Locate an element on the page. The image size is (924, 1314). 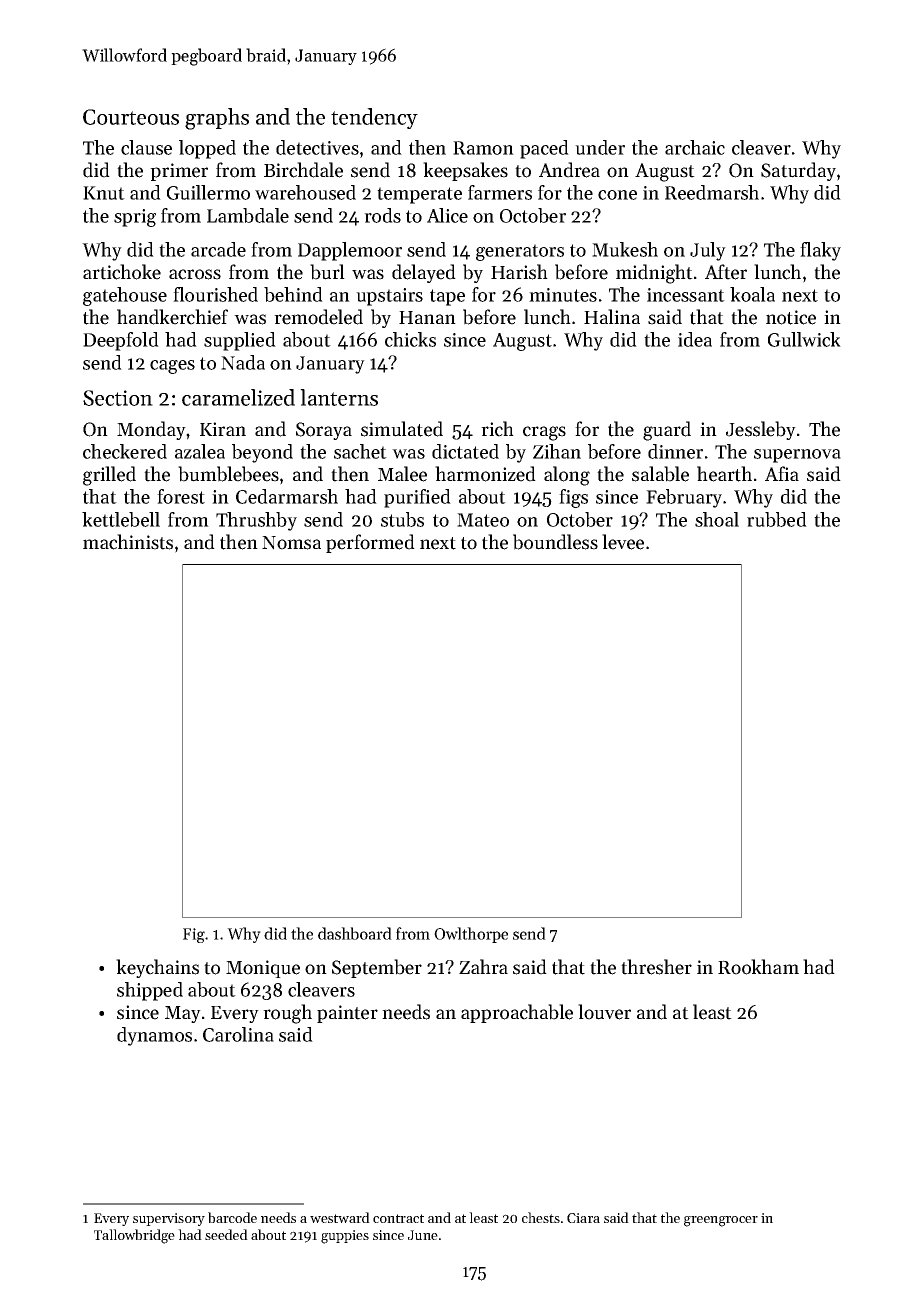
grilled is located at coordinates (109, 476).
